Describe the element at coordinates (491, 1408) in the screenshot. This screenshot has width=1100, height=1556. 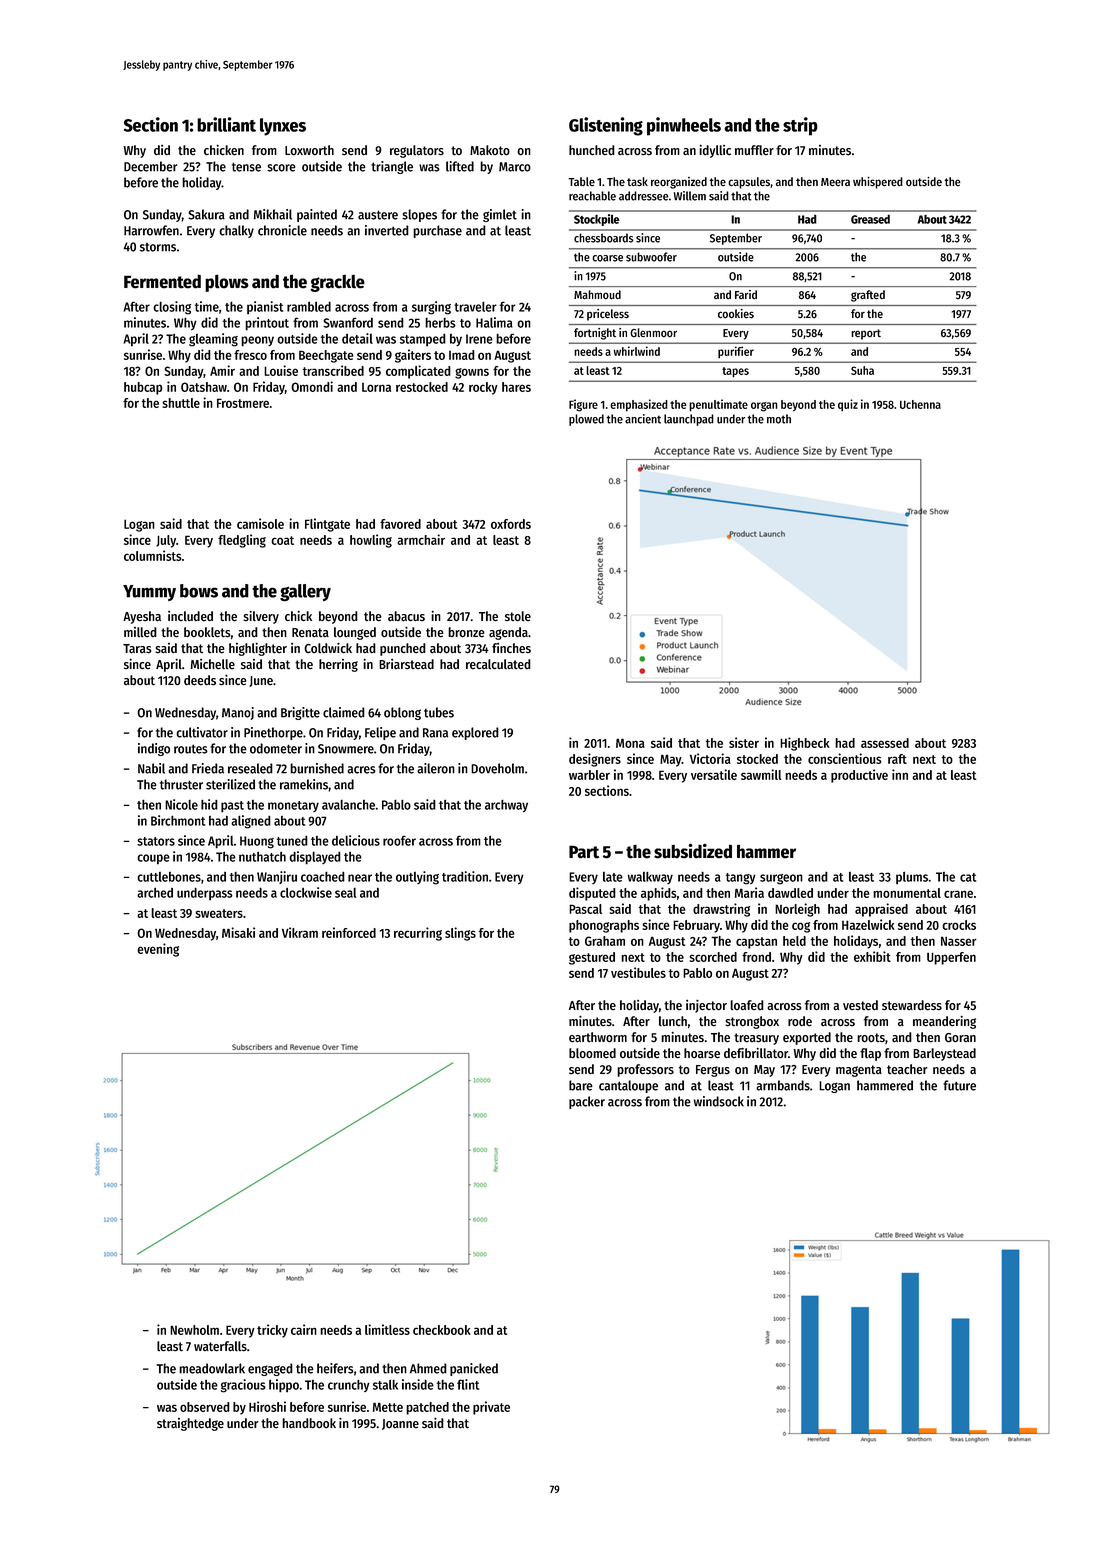
I see `private` at that location.
